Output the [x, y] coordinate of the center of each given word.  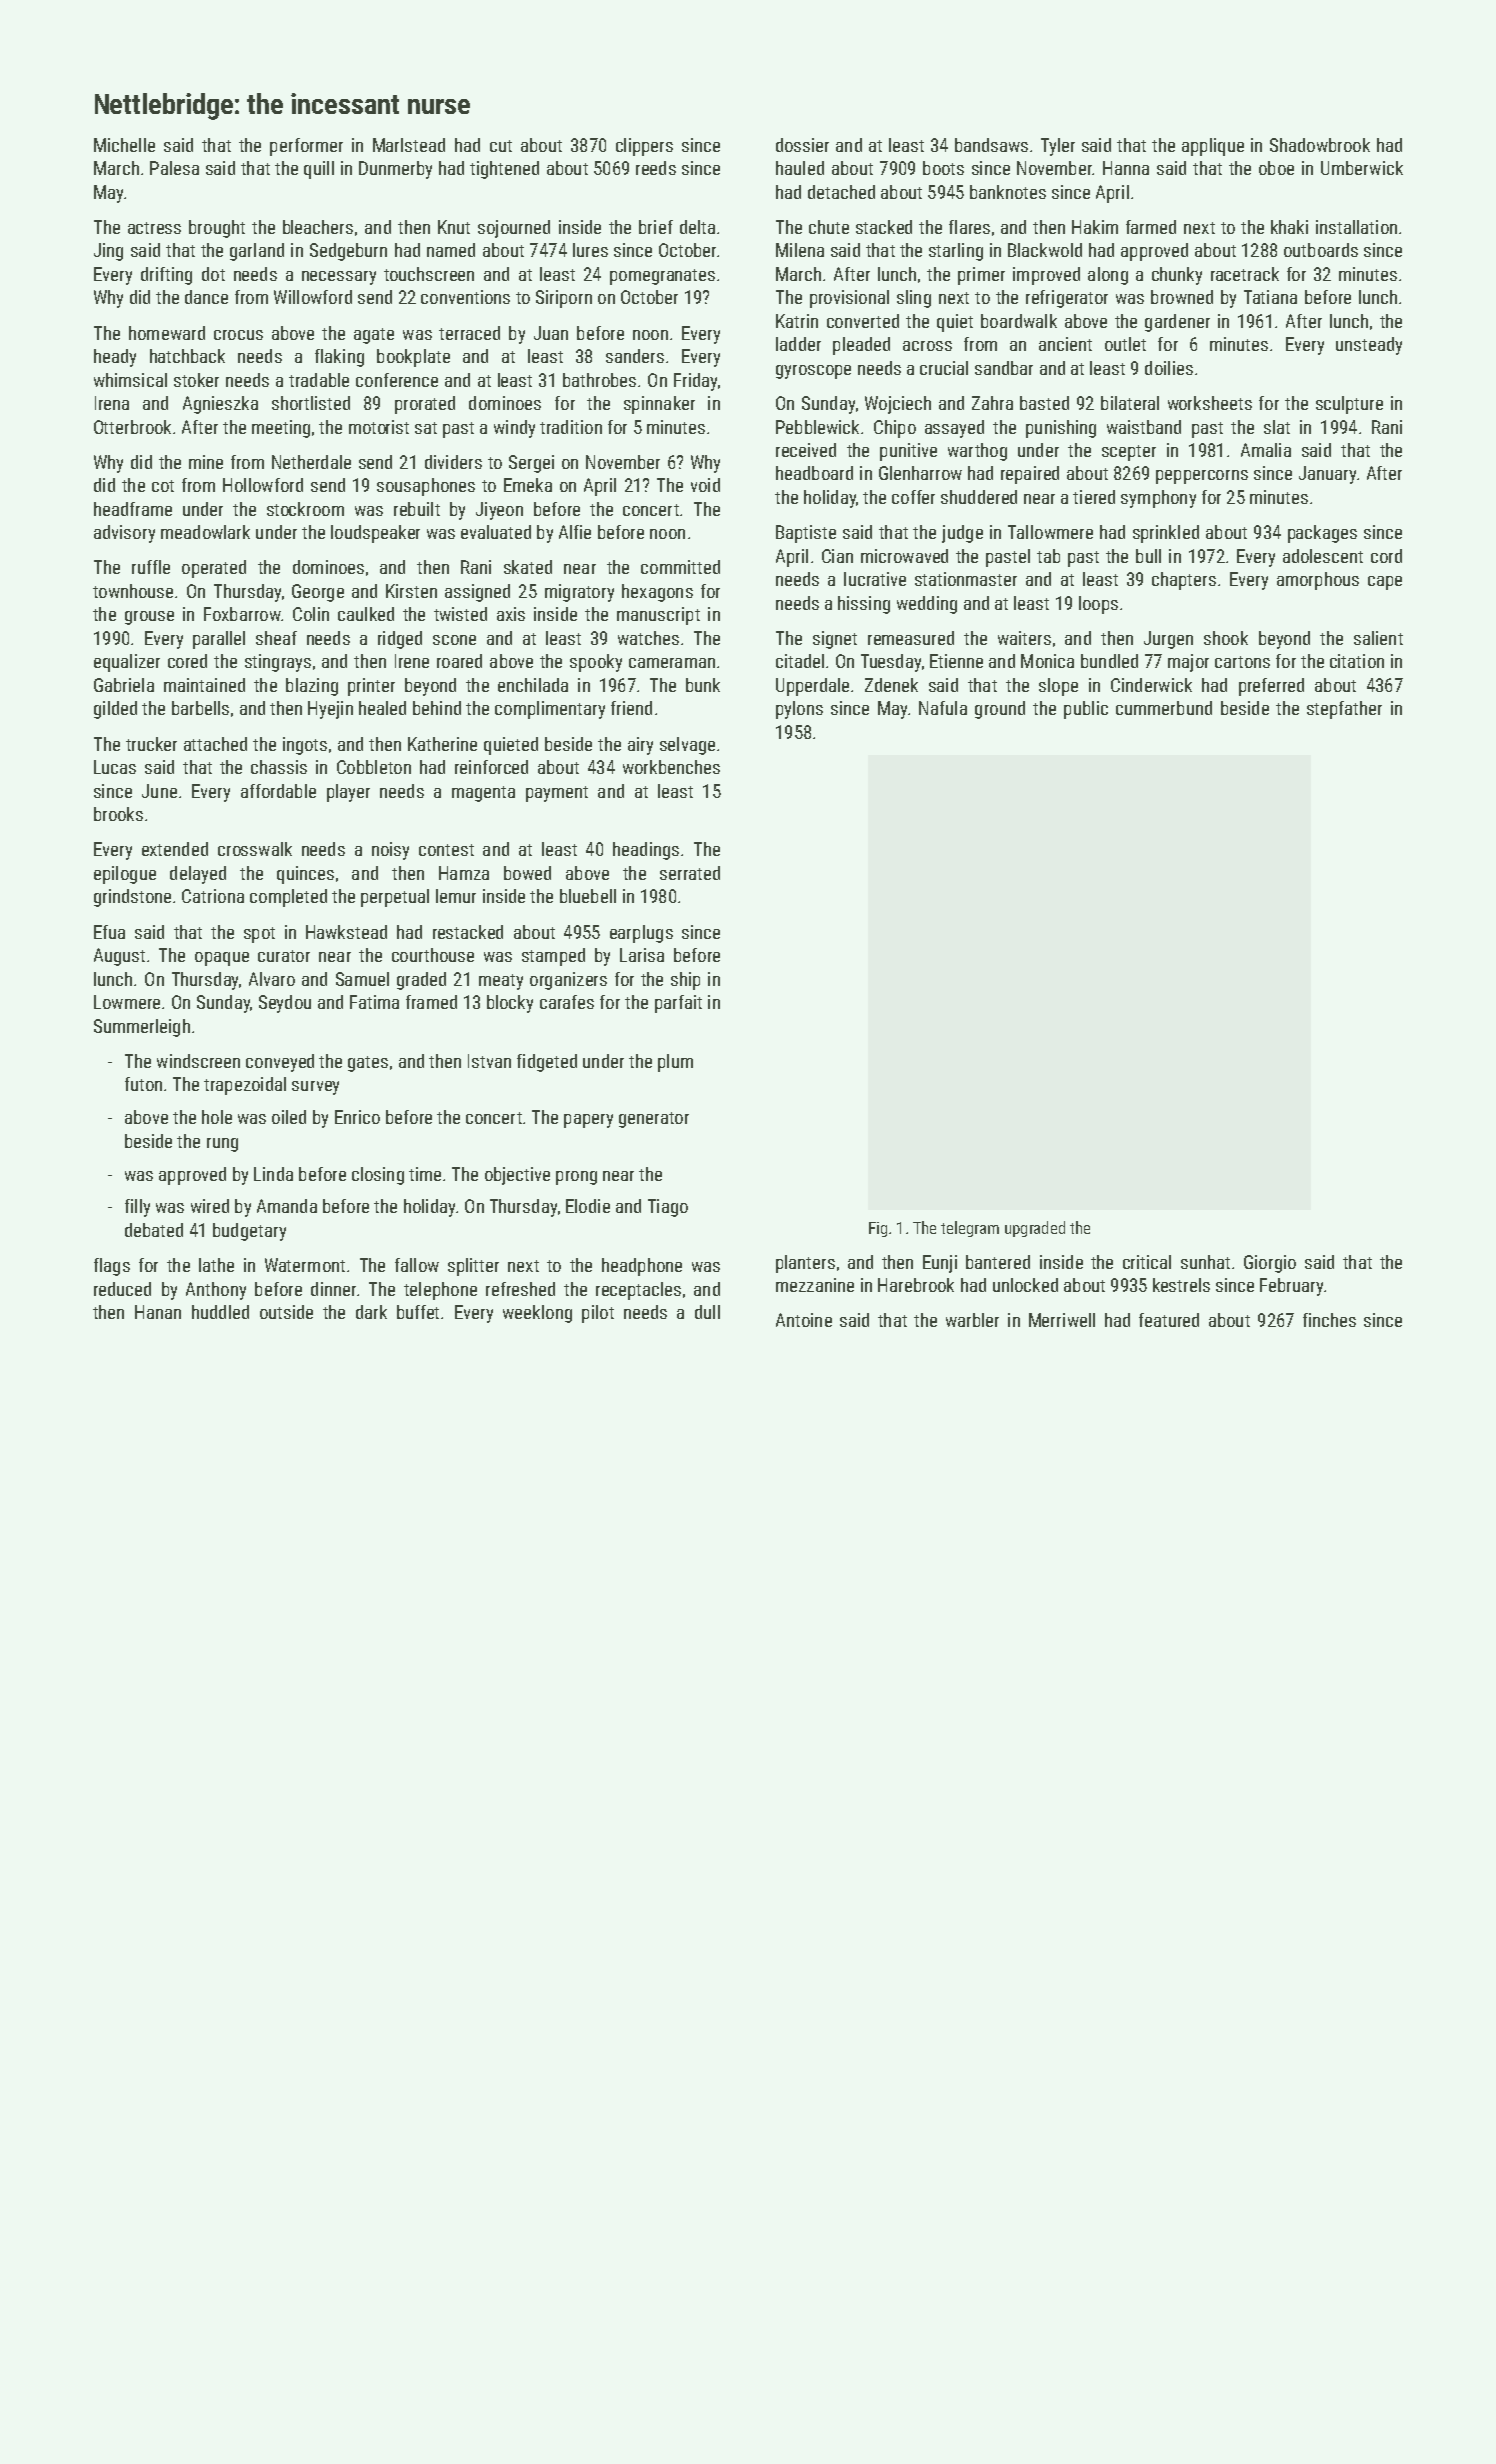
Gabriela [124, 685]
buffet [418, 1312]
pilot [598, 1314]
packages [1322, 534]
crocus [238, 335]
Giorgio [1270, 1264]
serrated [690, 873]
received [806, 450]
